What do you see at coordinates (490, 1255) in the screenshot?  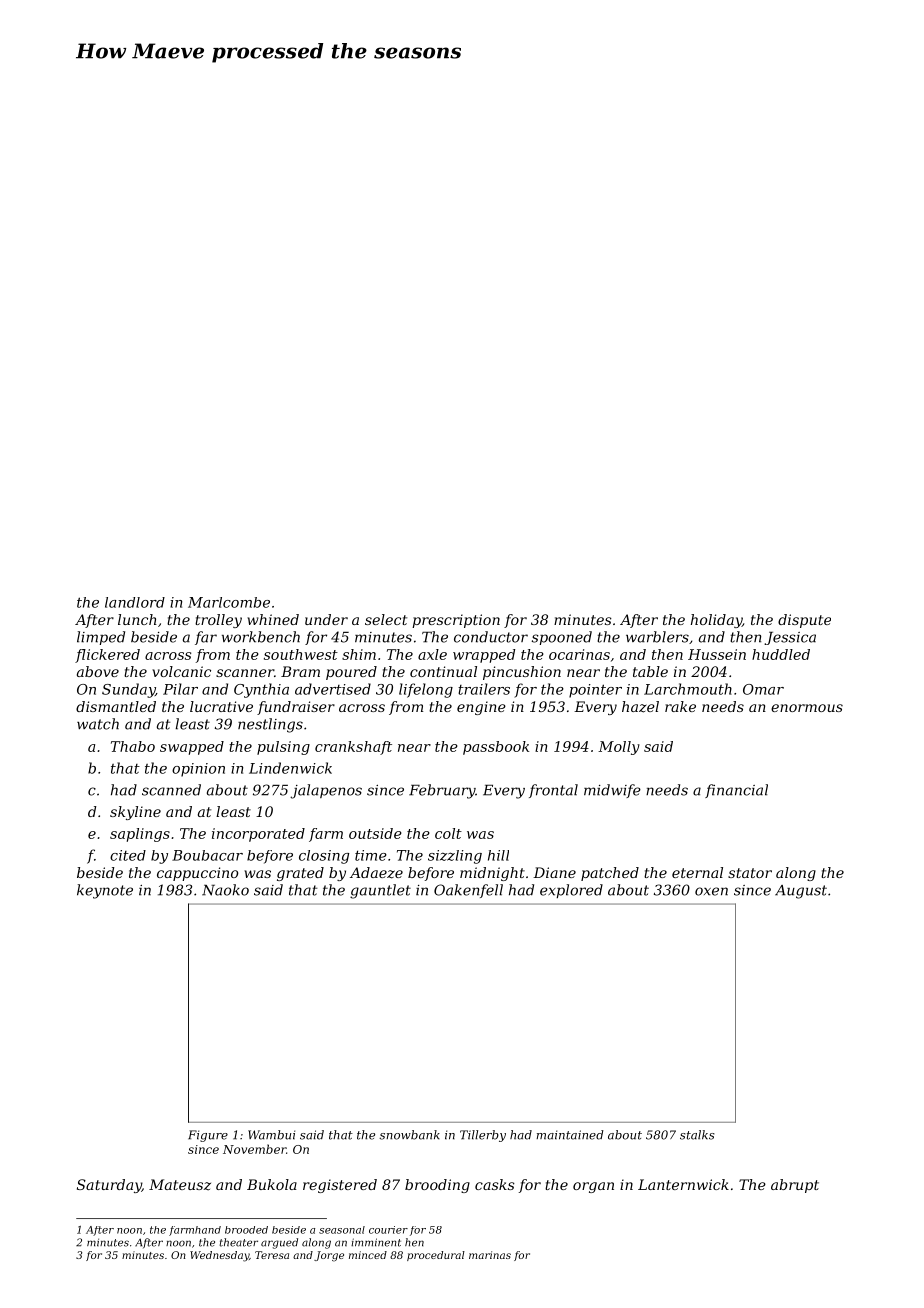 I see `marinas` at bounding box center [490, 1255].
